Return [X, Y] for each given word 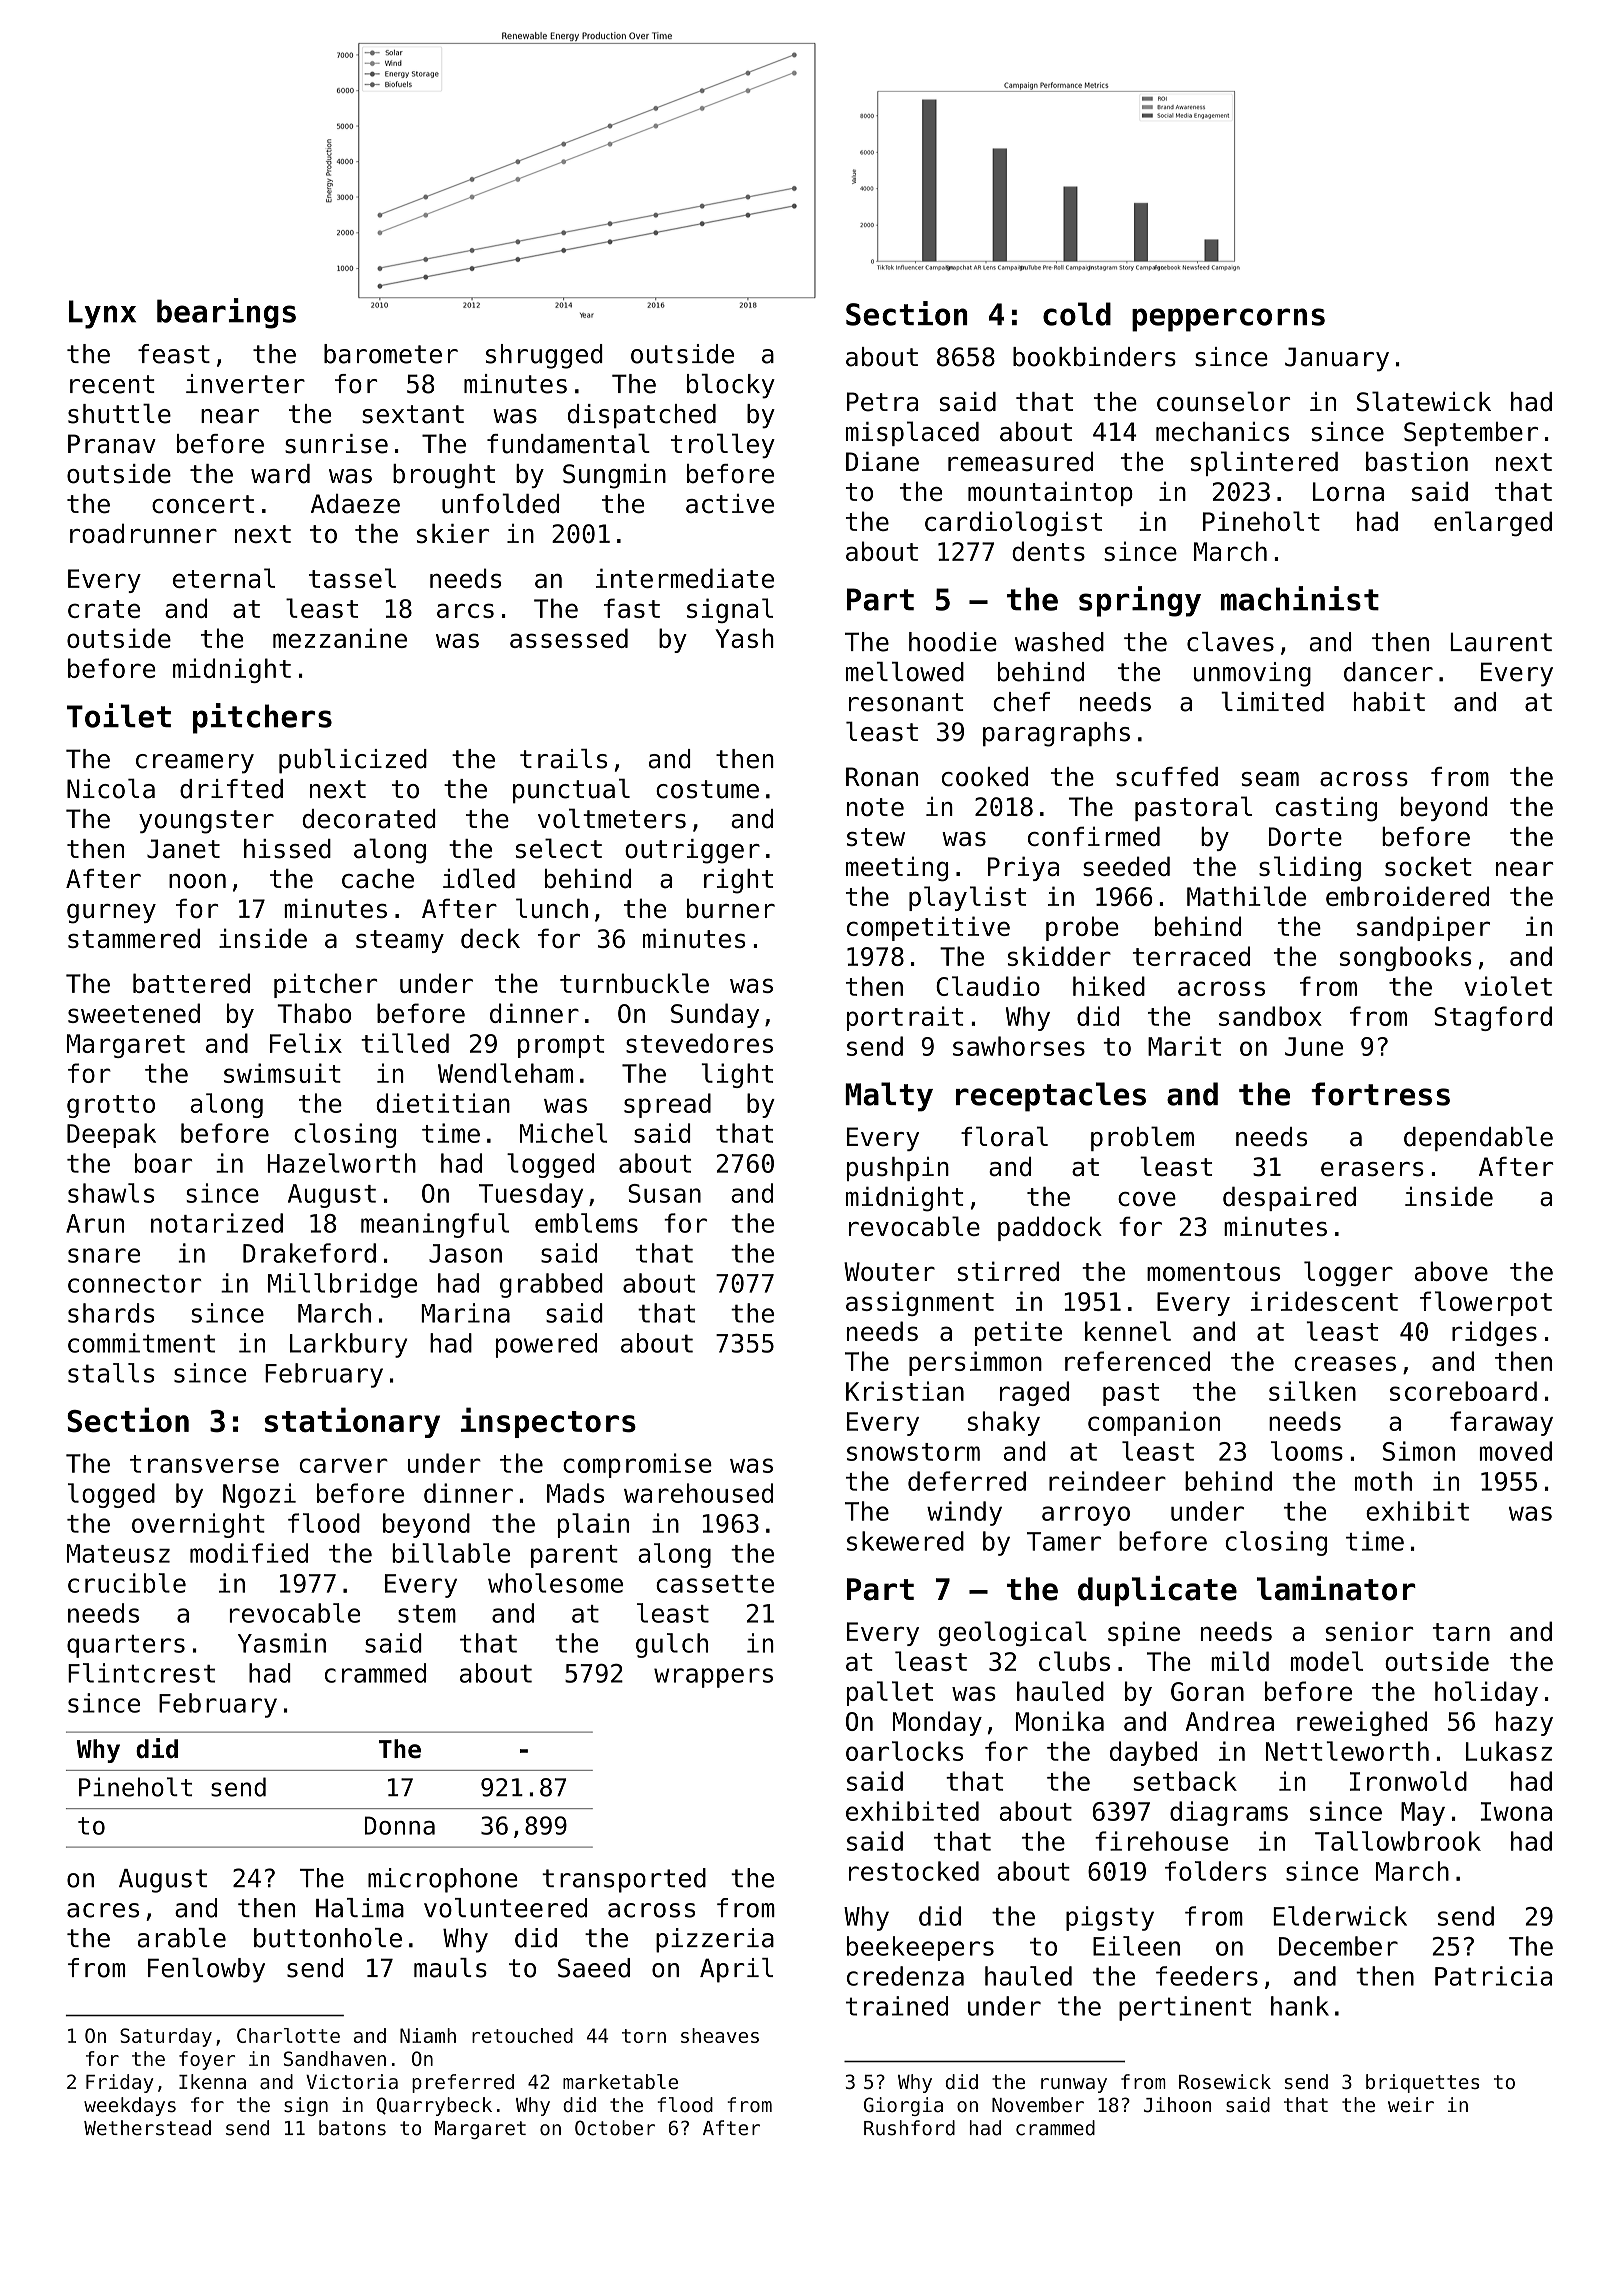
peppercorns [1228, 320]
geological [1012, 1633]
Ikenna [212, 2081]
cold [1077, 314]
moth [1383, 1481]
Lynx [102, 314]
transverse [204, 1464]
